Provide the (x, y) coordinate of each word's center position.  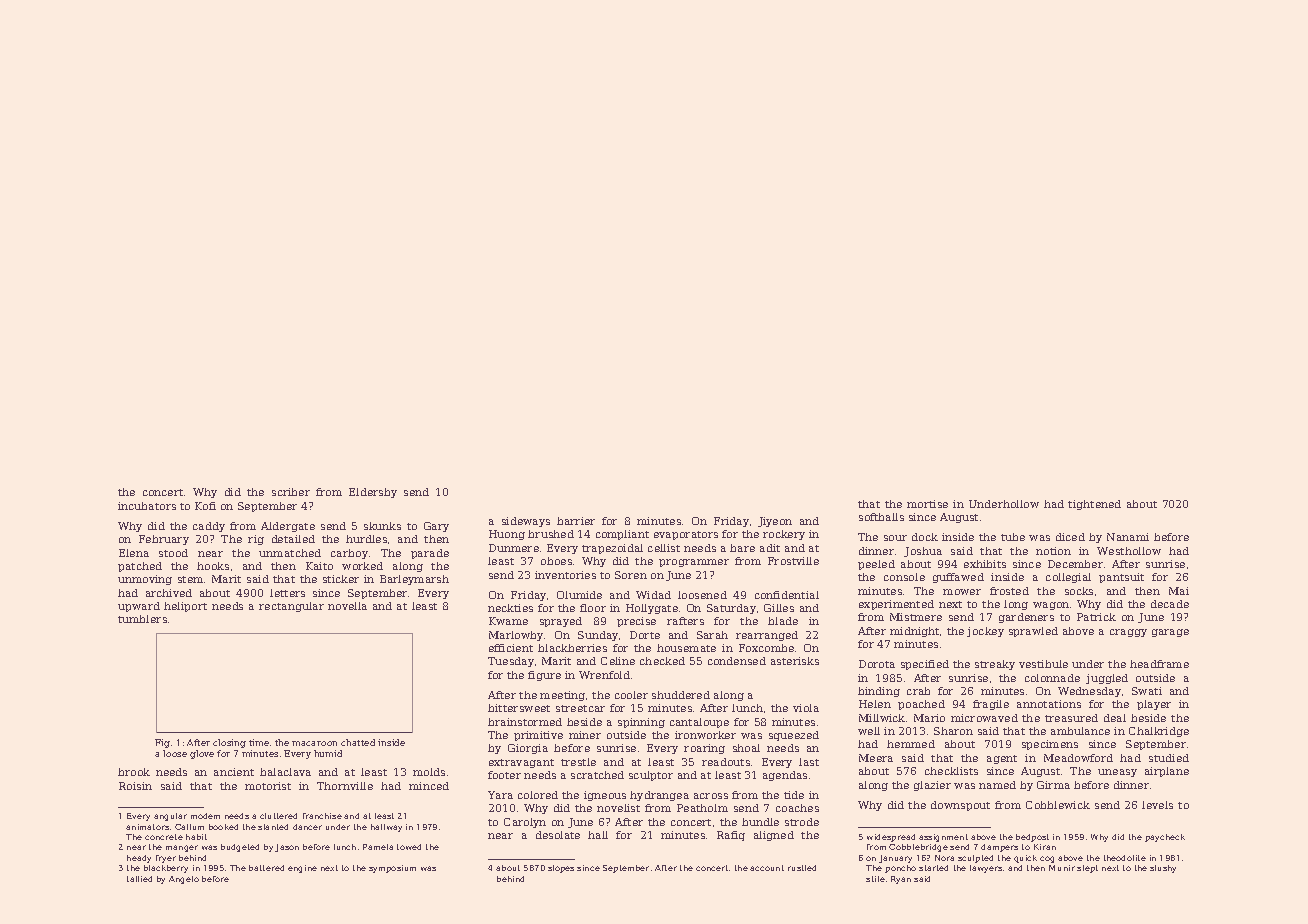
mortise (927, 504)
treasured (1071, 718)
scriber (291, 492)
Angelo (184, 880)
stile (875, 879)
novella (347, 606)
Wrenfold (604, 675)
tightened (1094, 505)
